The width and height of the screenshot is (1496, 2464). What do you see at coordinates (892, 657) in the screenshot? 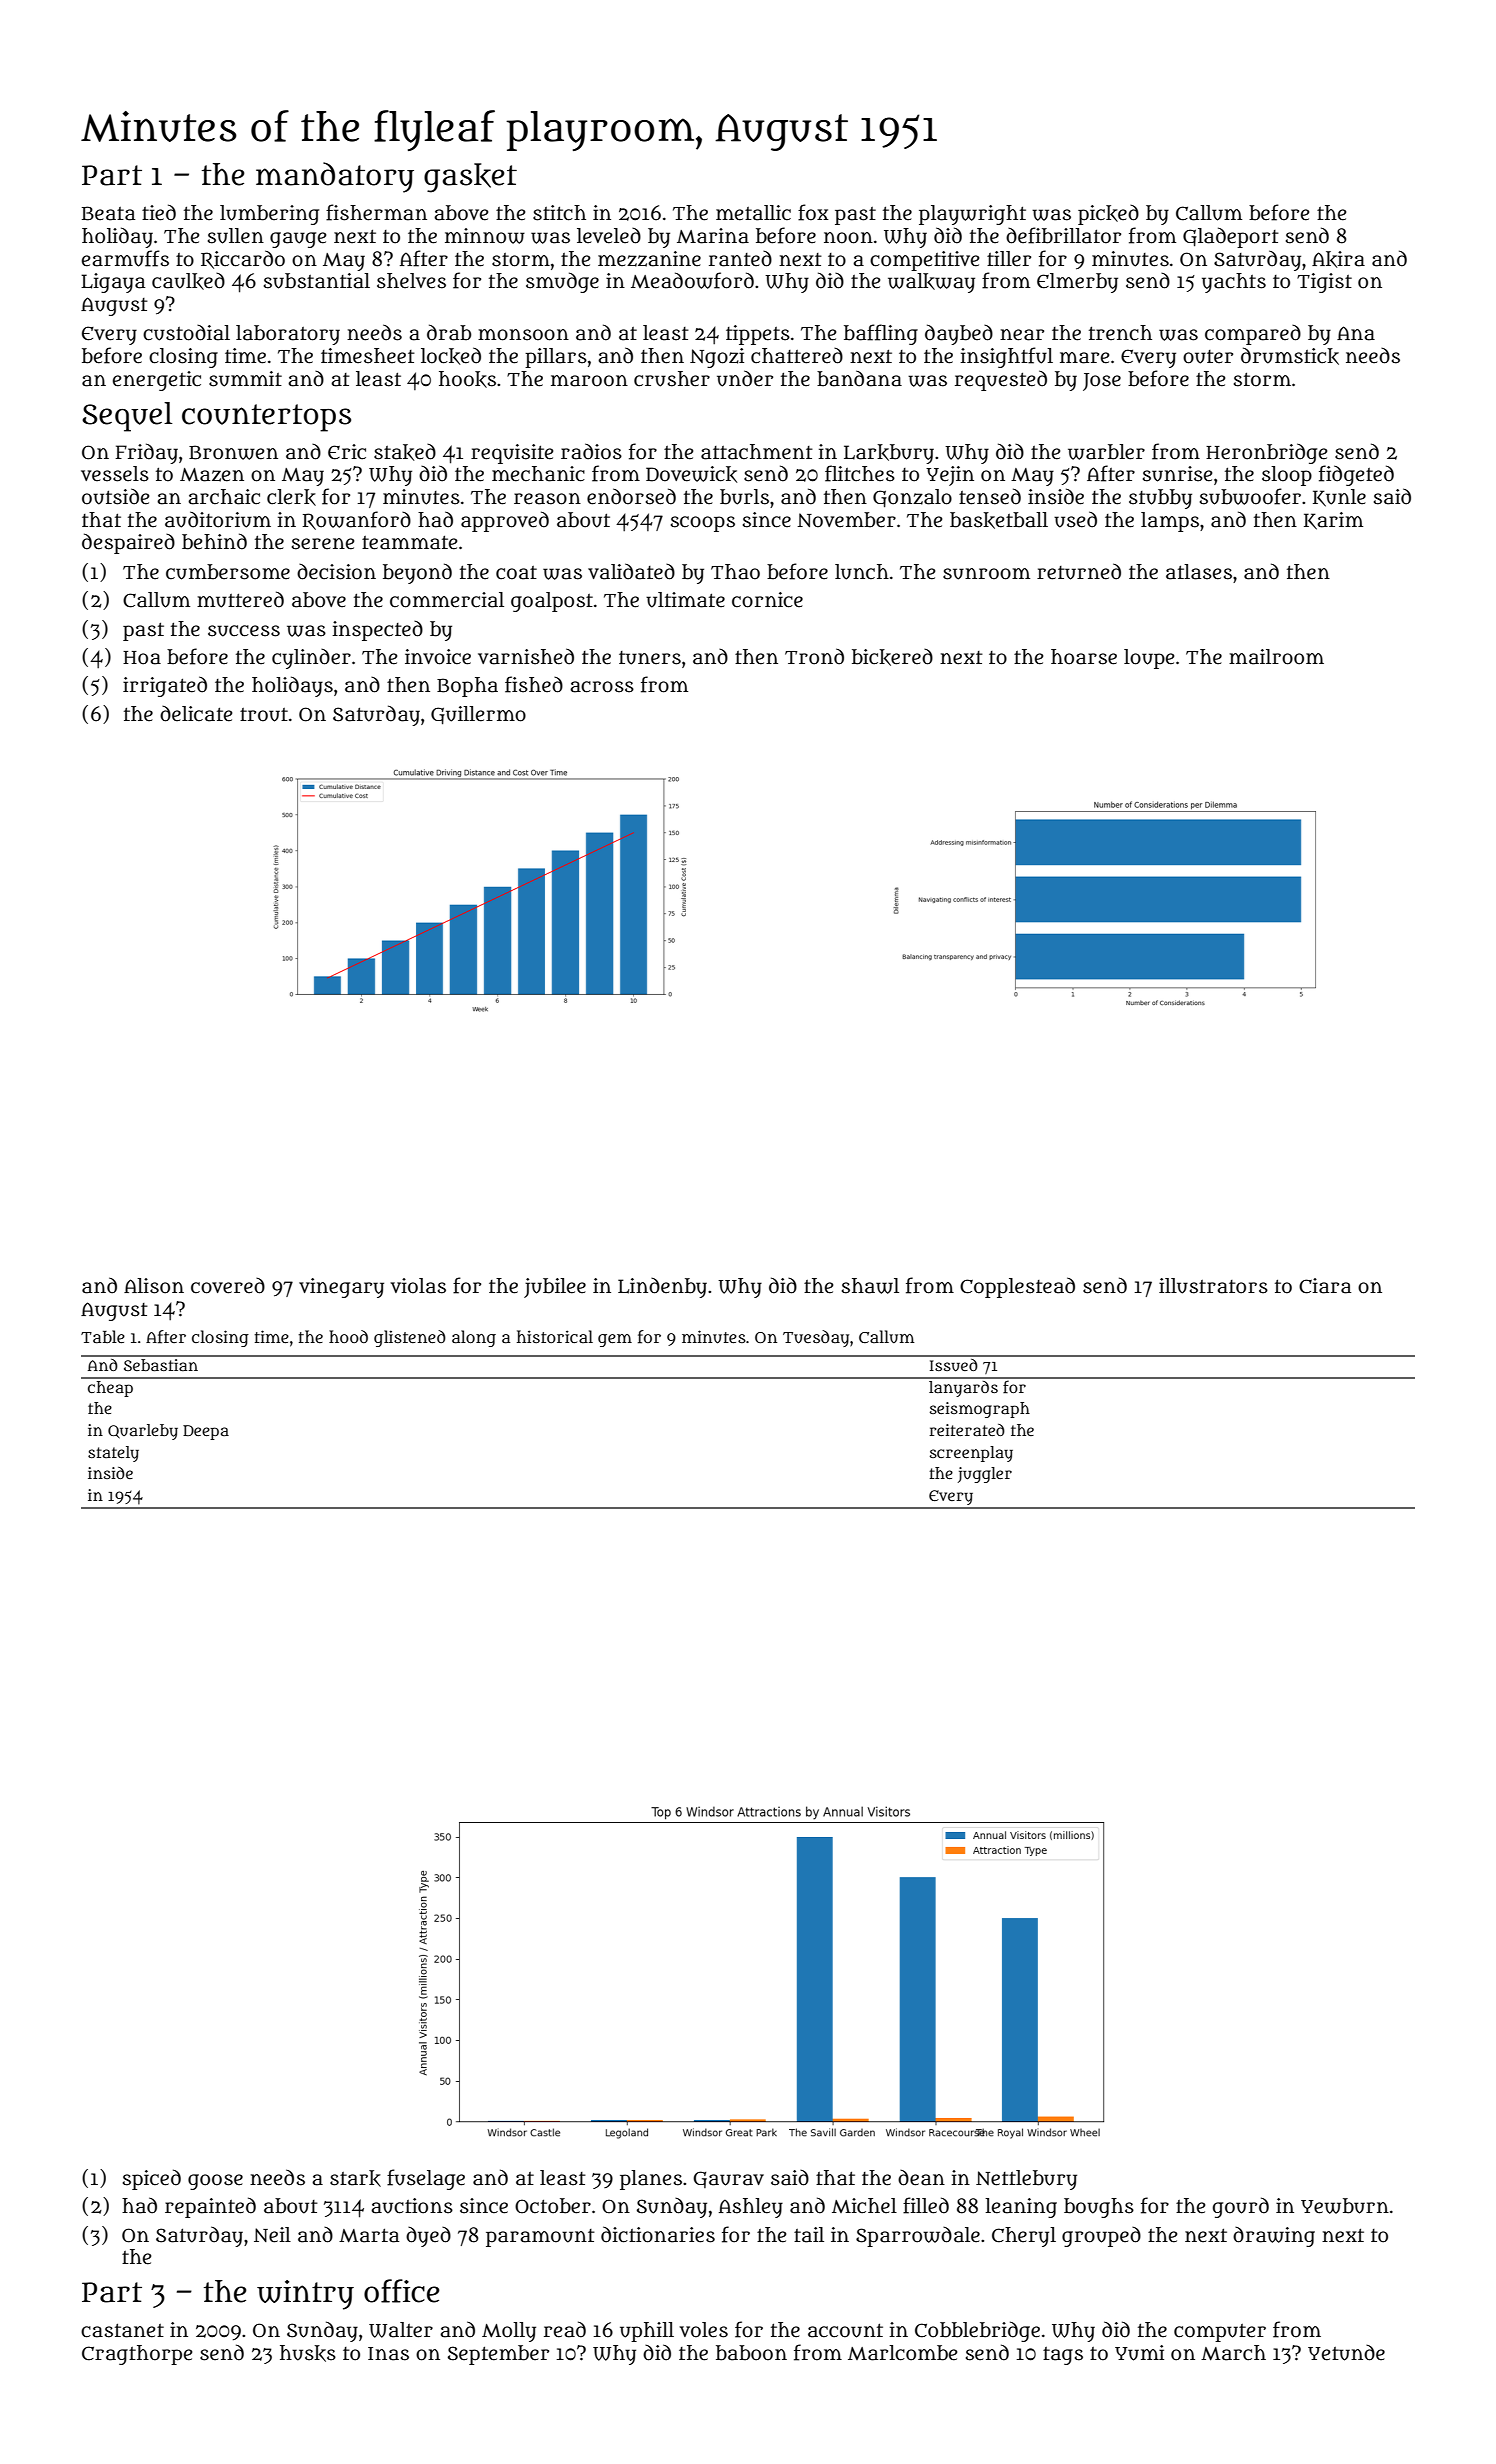
I see `bickered` at bounding box center [892, 657].
